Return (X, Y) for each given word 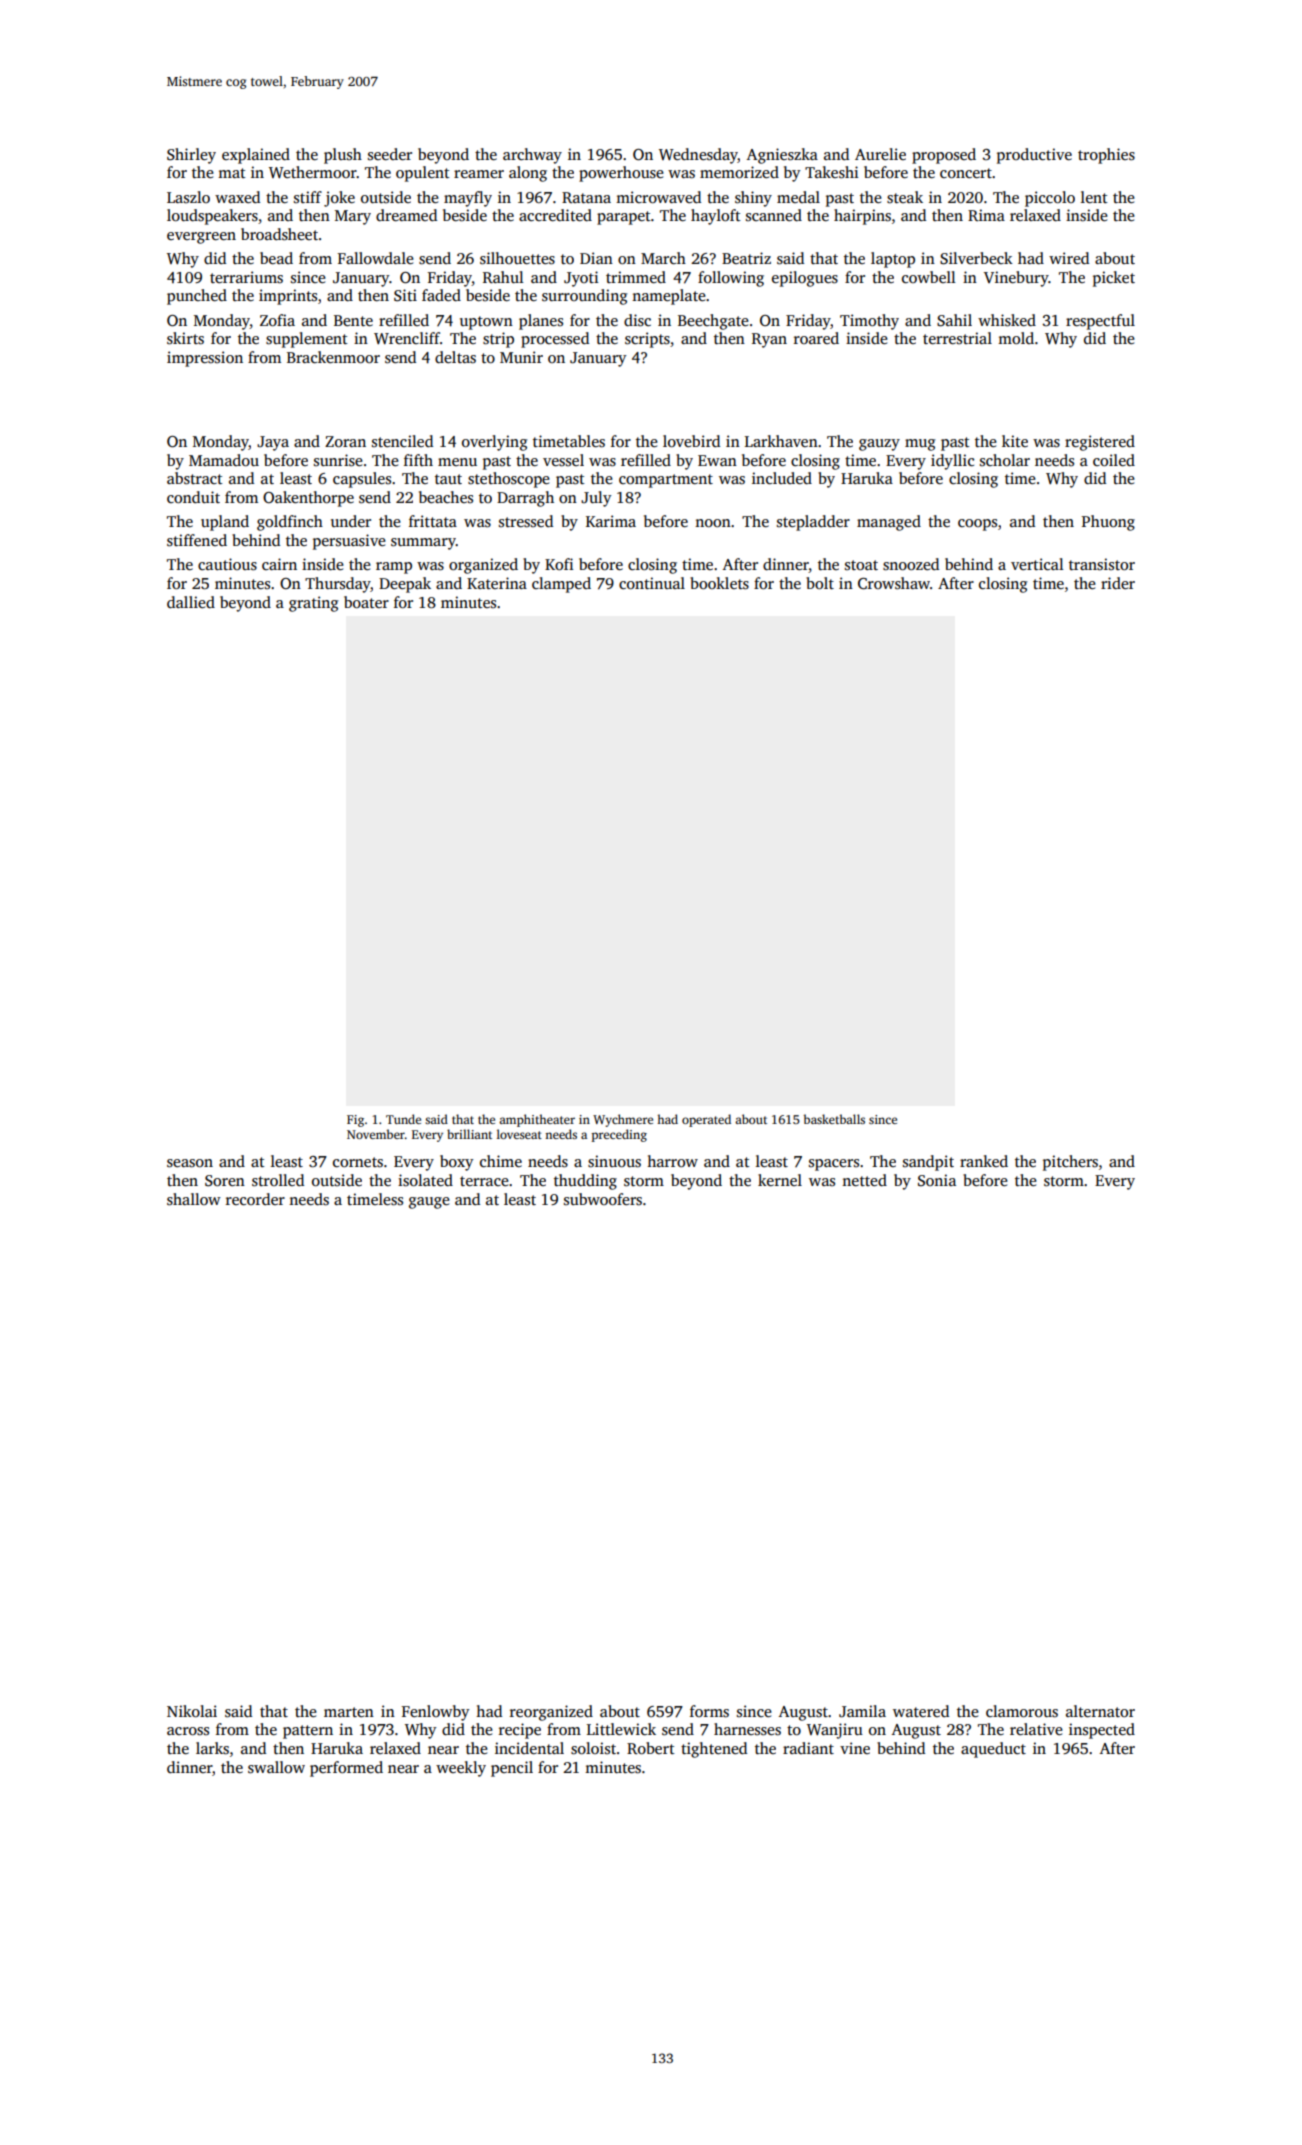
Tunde (403, 1119)
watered (921, 1711)
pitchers (1070, 1163)
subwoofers (603, 1199)
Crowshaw (894, 583)
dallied (191, 602)
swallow (276, 1767)
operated (706, 1120)
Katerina (497, 583)
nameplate (669, 297)
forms (709, 1711)
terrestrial (957, 338)
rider (1118, 583)
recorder (255, 1199)
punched (197, 297)
